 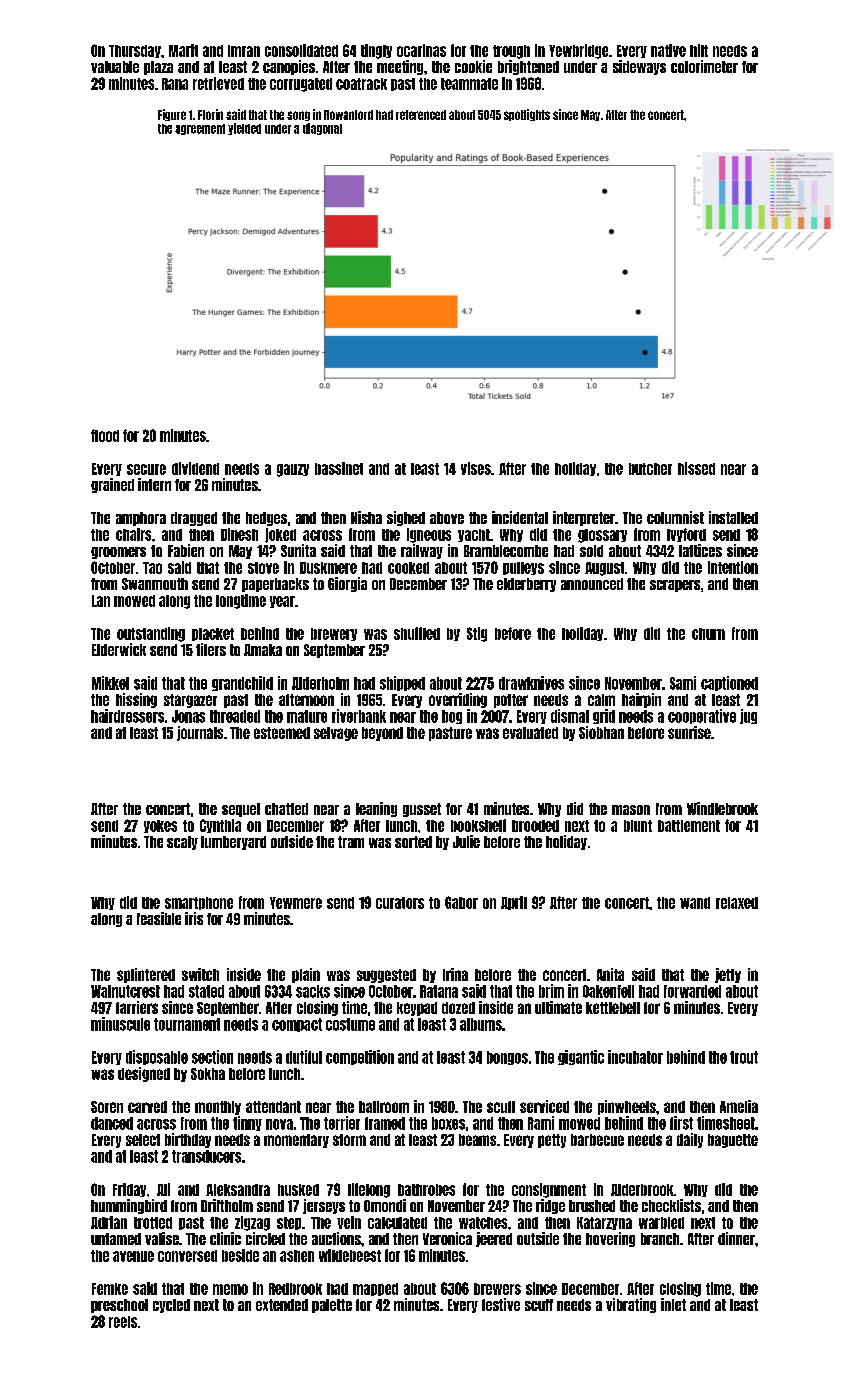 What do you see at coordinates (650, 469) in the image?
I see `butcher` at bounding box center [650, 469].
